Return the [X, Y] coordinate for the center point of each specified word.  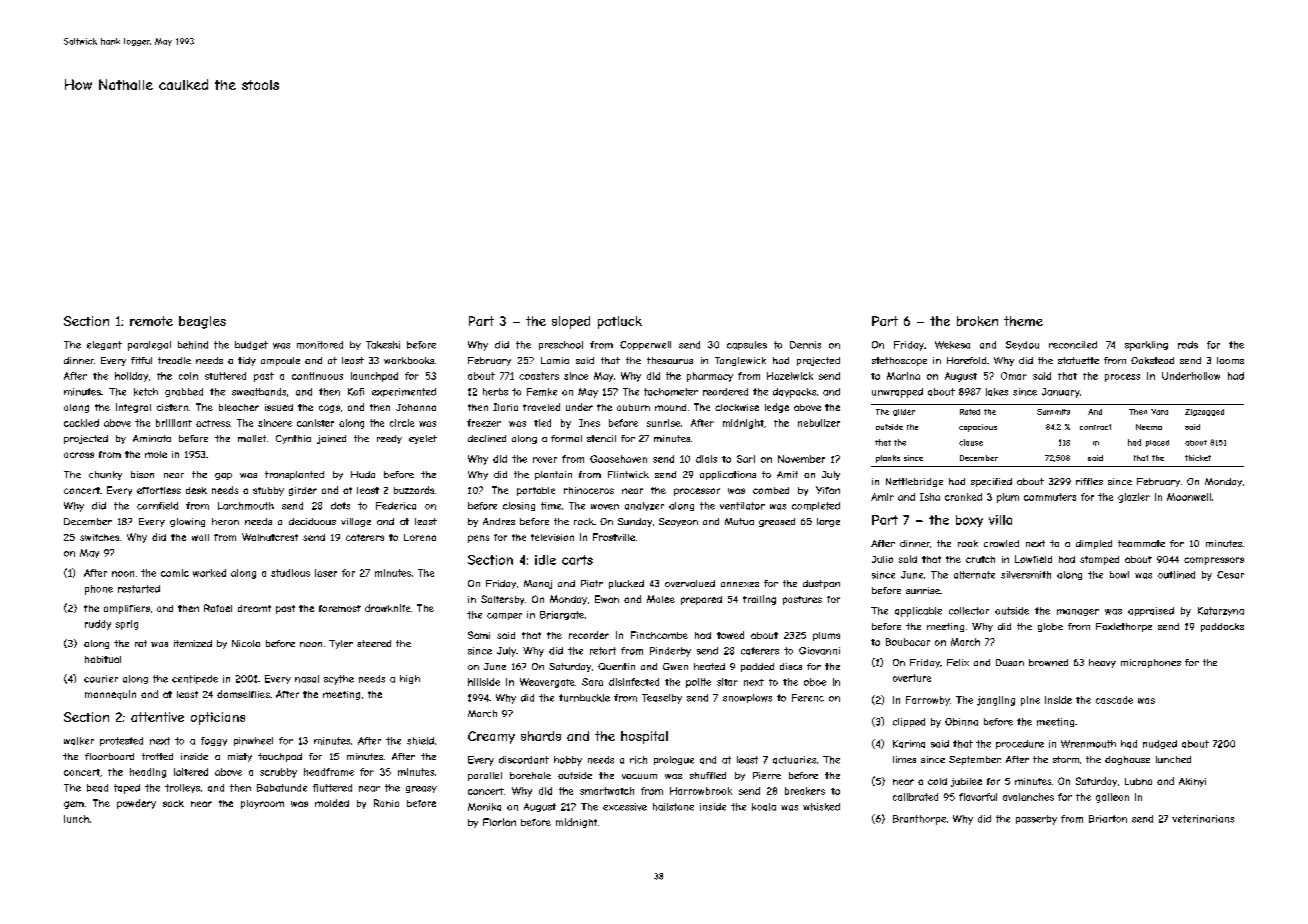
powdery [136, 804]
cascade [1114, 700]
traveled [541, 407]
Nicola [246, 643]
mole [156, 454]
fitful [141, 360]
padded [757, 667]
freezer [484, 423]
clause [971, 442]
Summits [1053, 412]
